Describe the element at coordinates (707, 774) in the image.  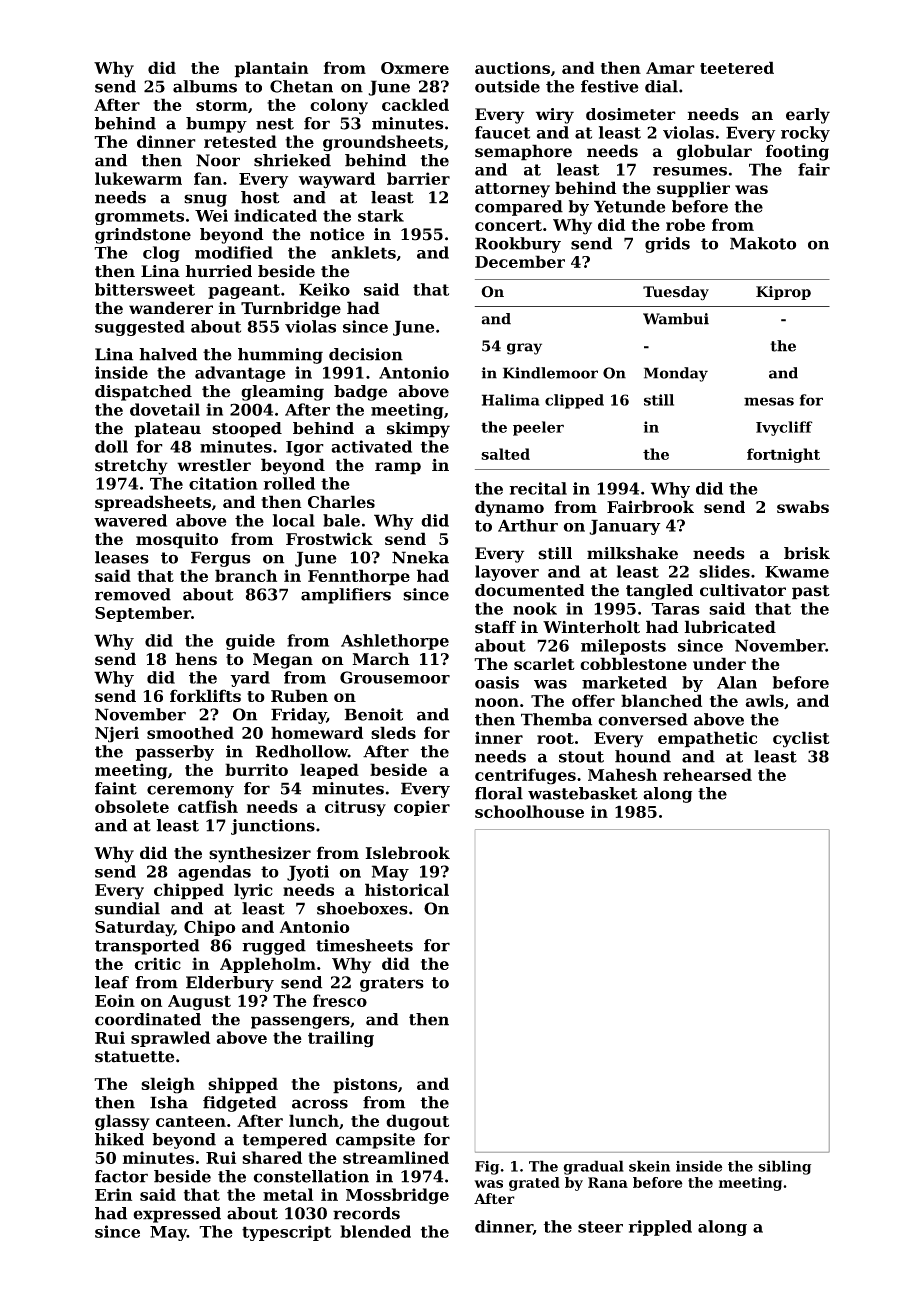
I see `rehearsed` at that location.
